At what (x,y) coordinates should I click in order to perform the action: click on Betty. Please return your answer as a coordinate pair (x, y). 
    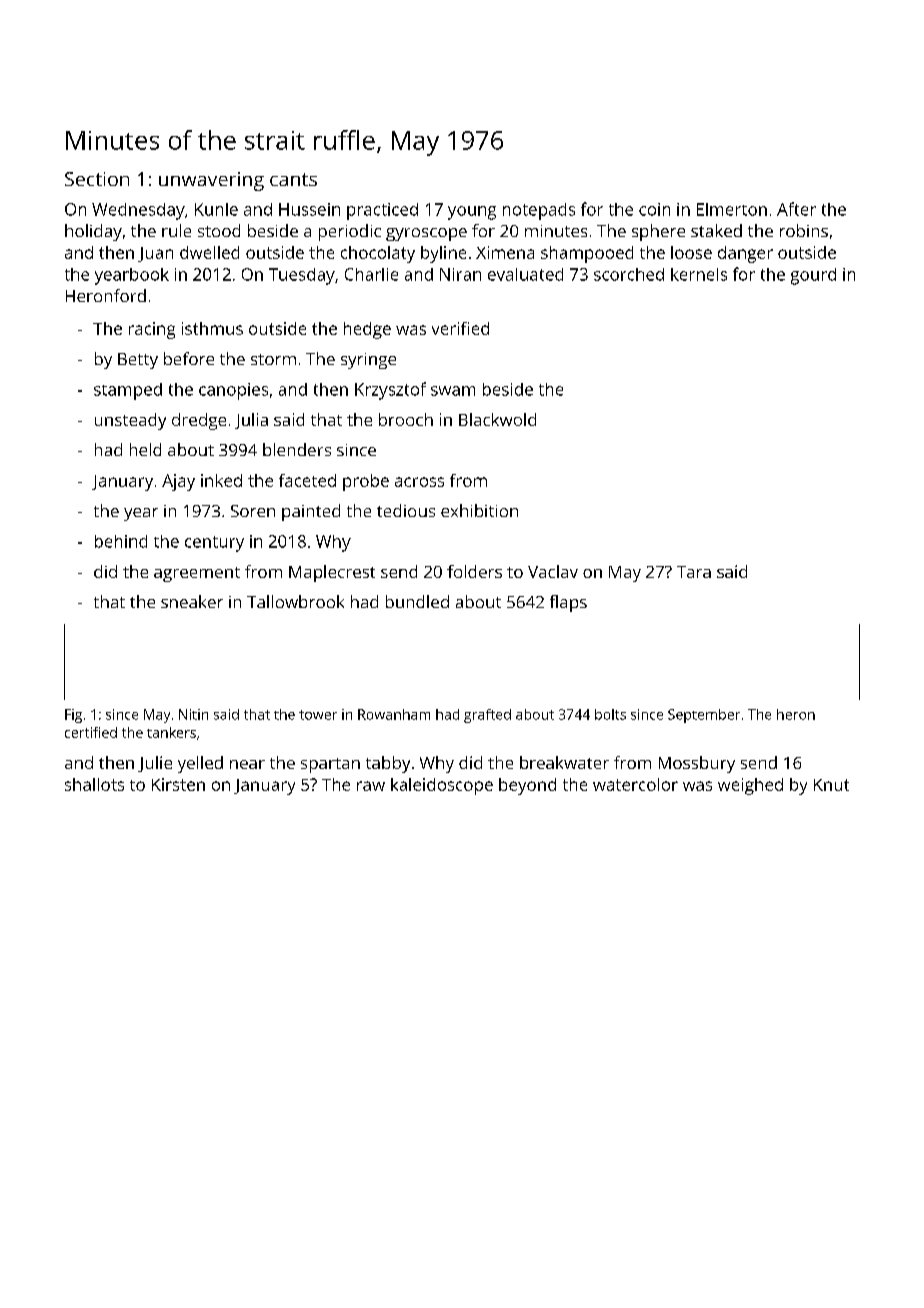
    Looking at the image, I should click on (138, 361).
